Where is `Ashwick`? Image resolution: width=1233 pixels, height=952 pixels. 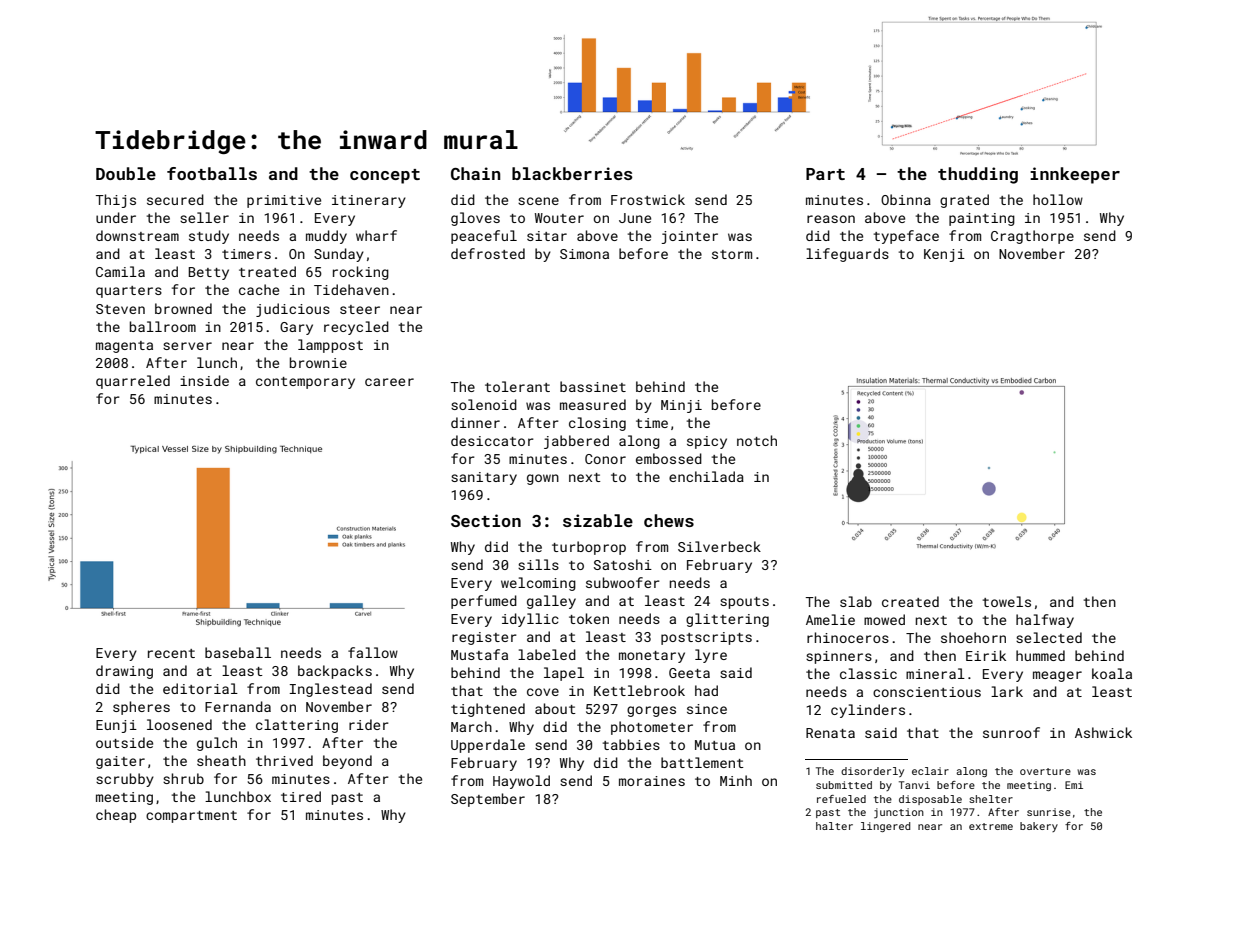 Ashwick is located at coordinates (1103, 732).
